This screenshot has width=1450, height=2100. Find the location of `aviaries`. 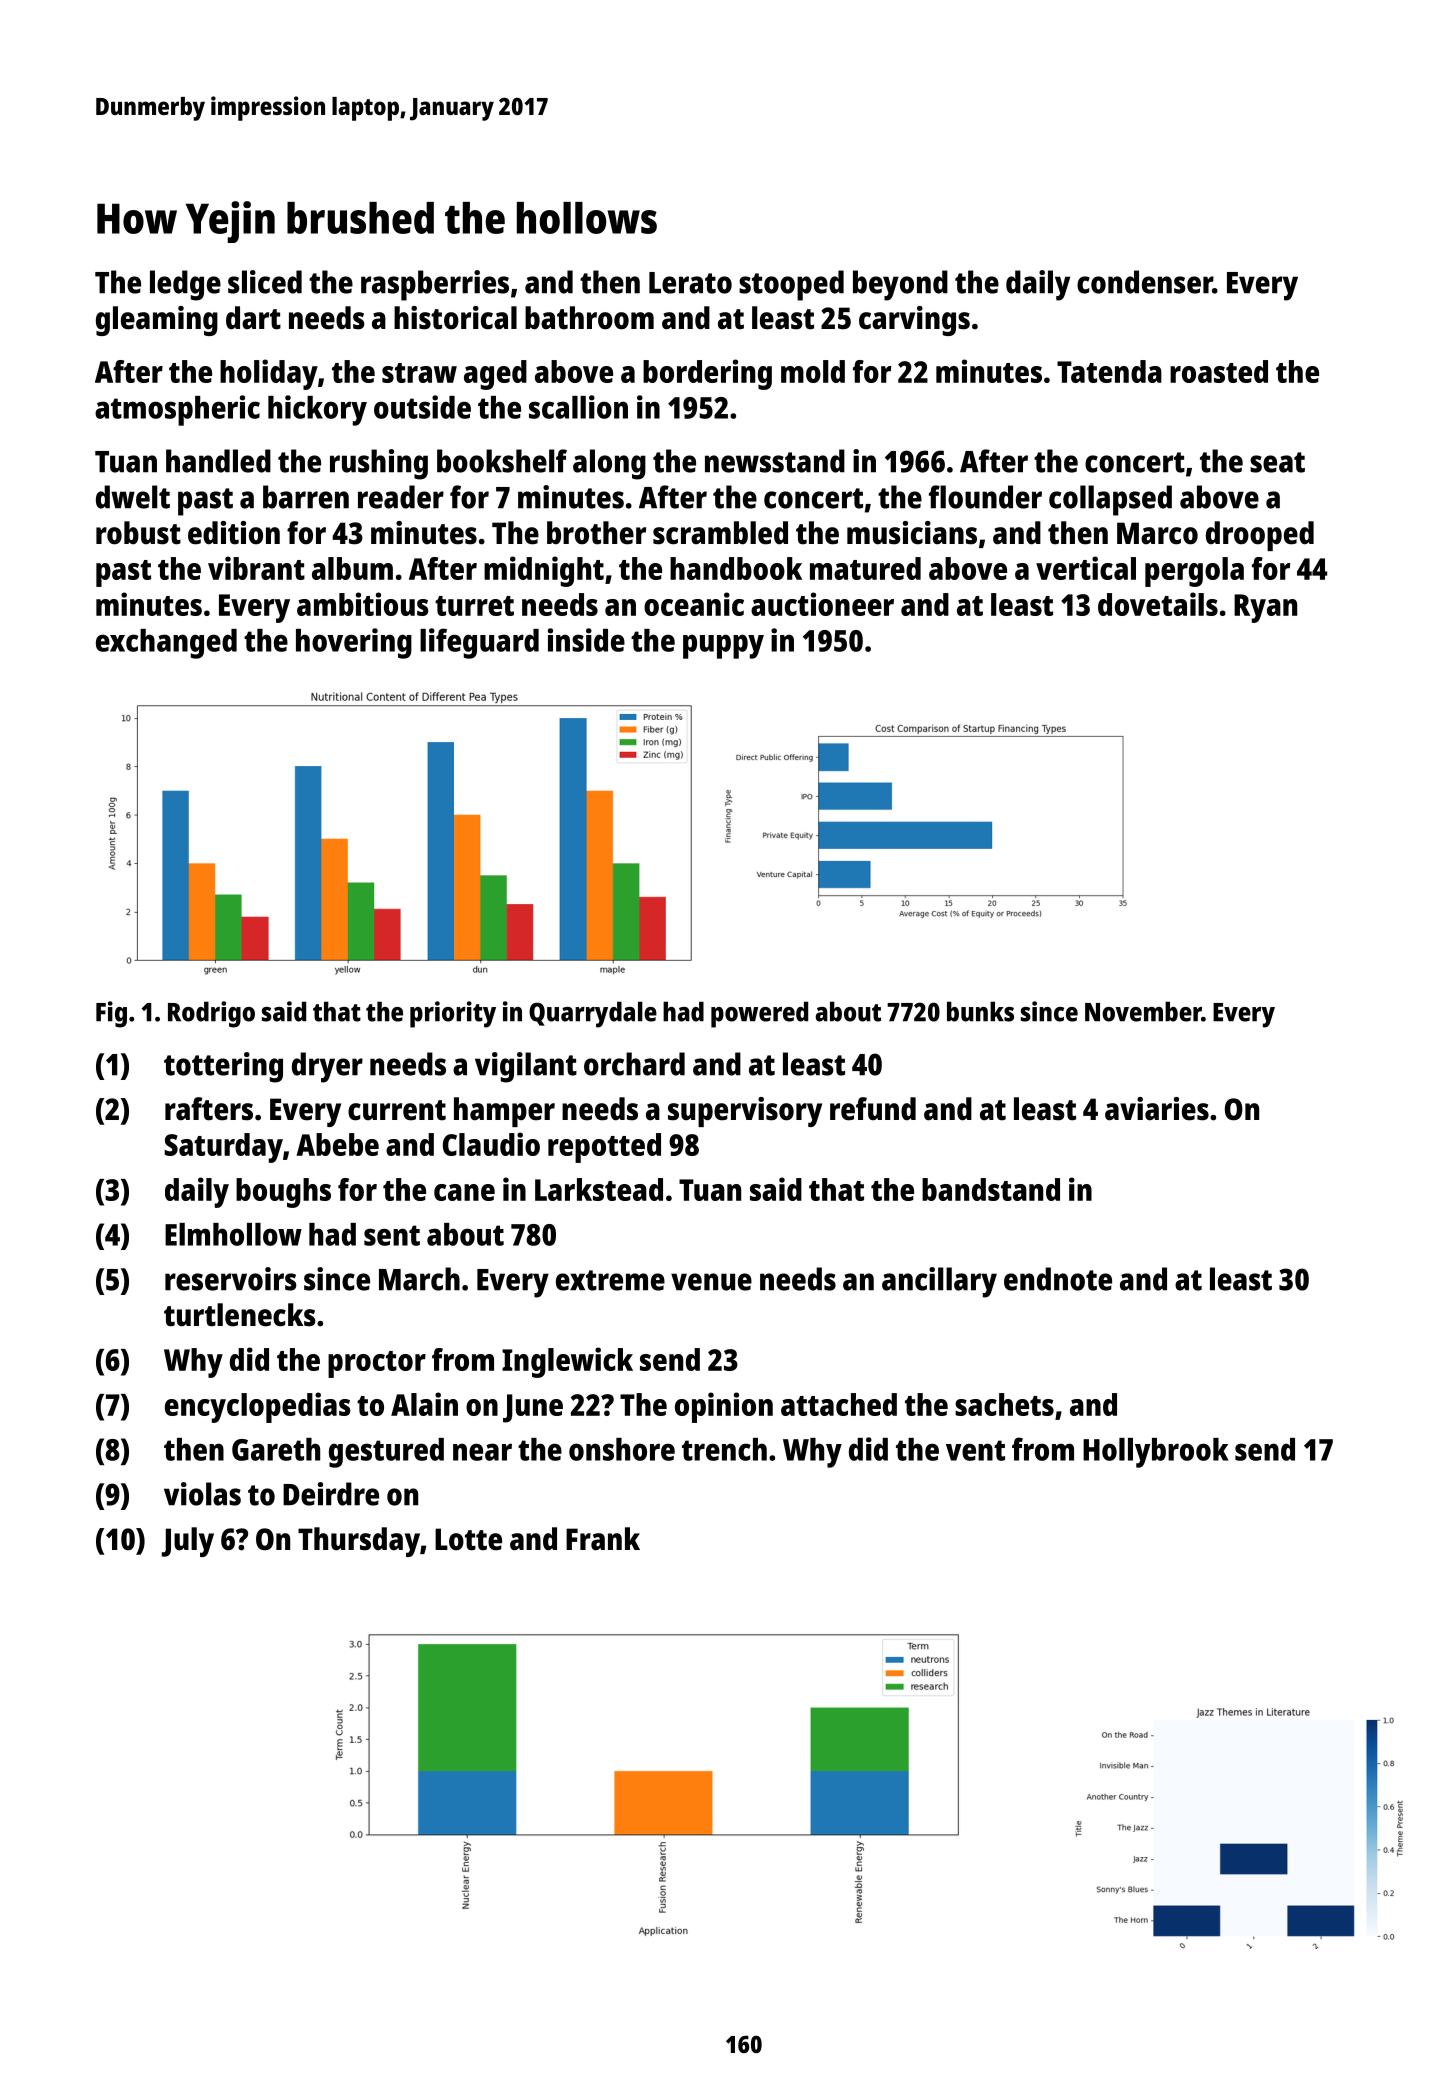

aviaries is located at coordinates (1157, 1109).
